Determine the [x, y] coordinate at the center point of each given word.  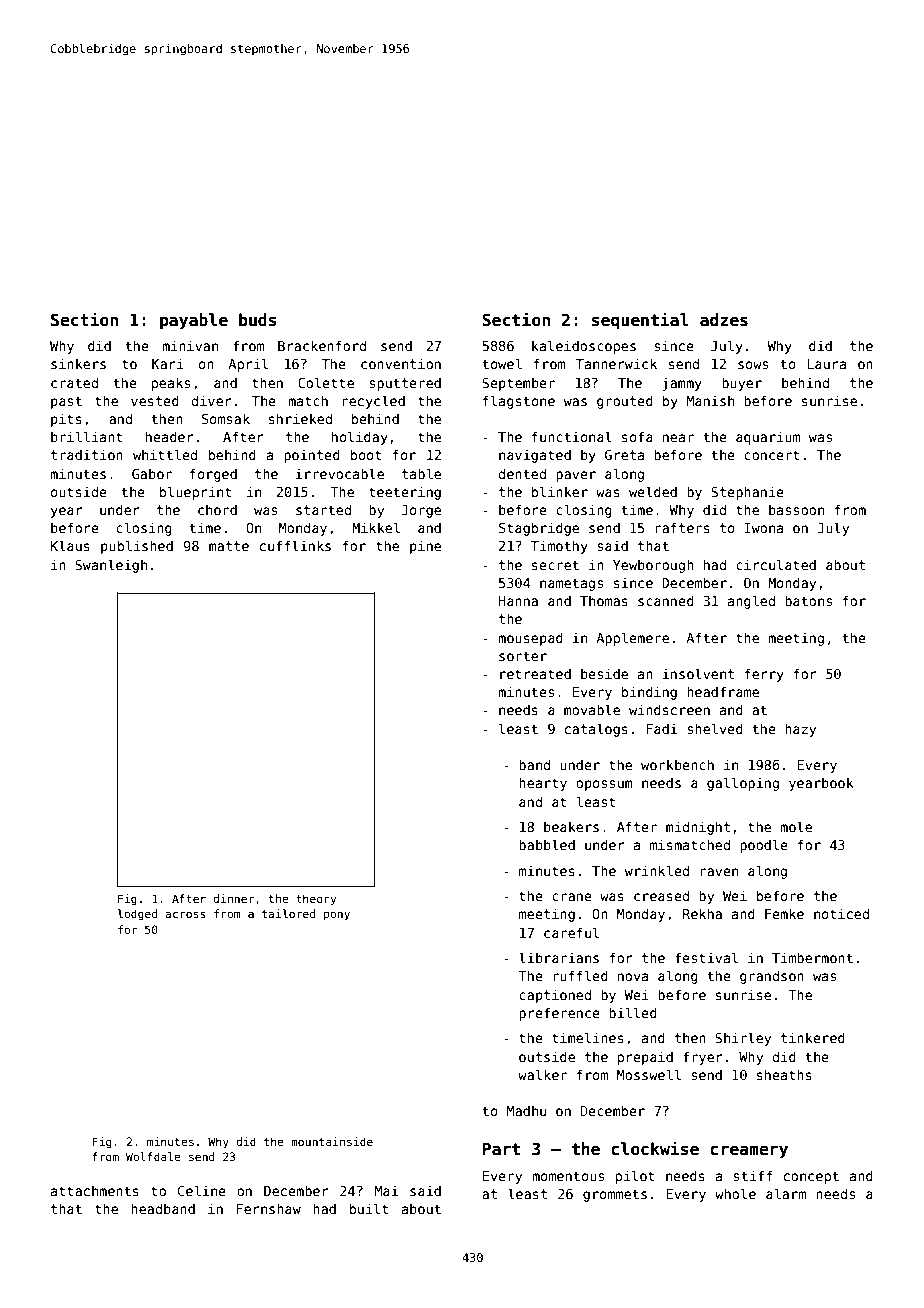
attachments [95, 1190]
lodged [137, 915]
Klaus [70, 545]
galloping [743, 784]
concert [772, 455]
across [185, 914]
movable [592, 709]
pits [66, 420]
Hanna [518, 601]
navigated [535, 456]
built [369, 1208]
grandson [772, 977]
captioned [555, 996]
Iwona [763, 528]
